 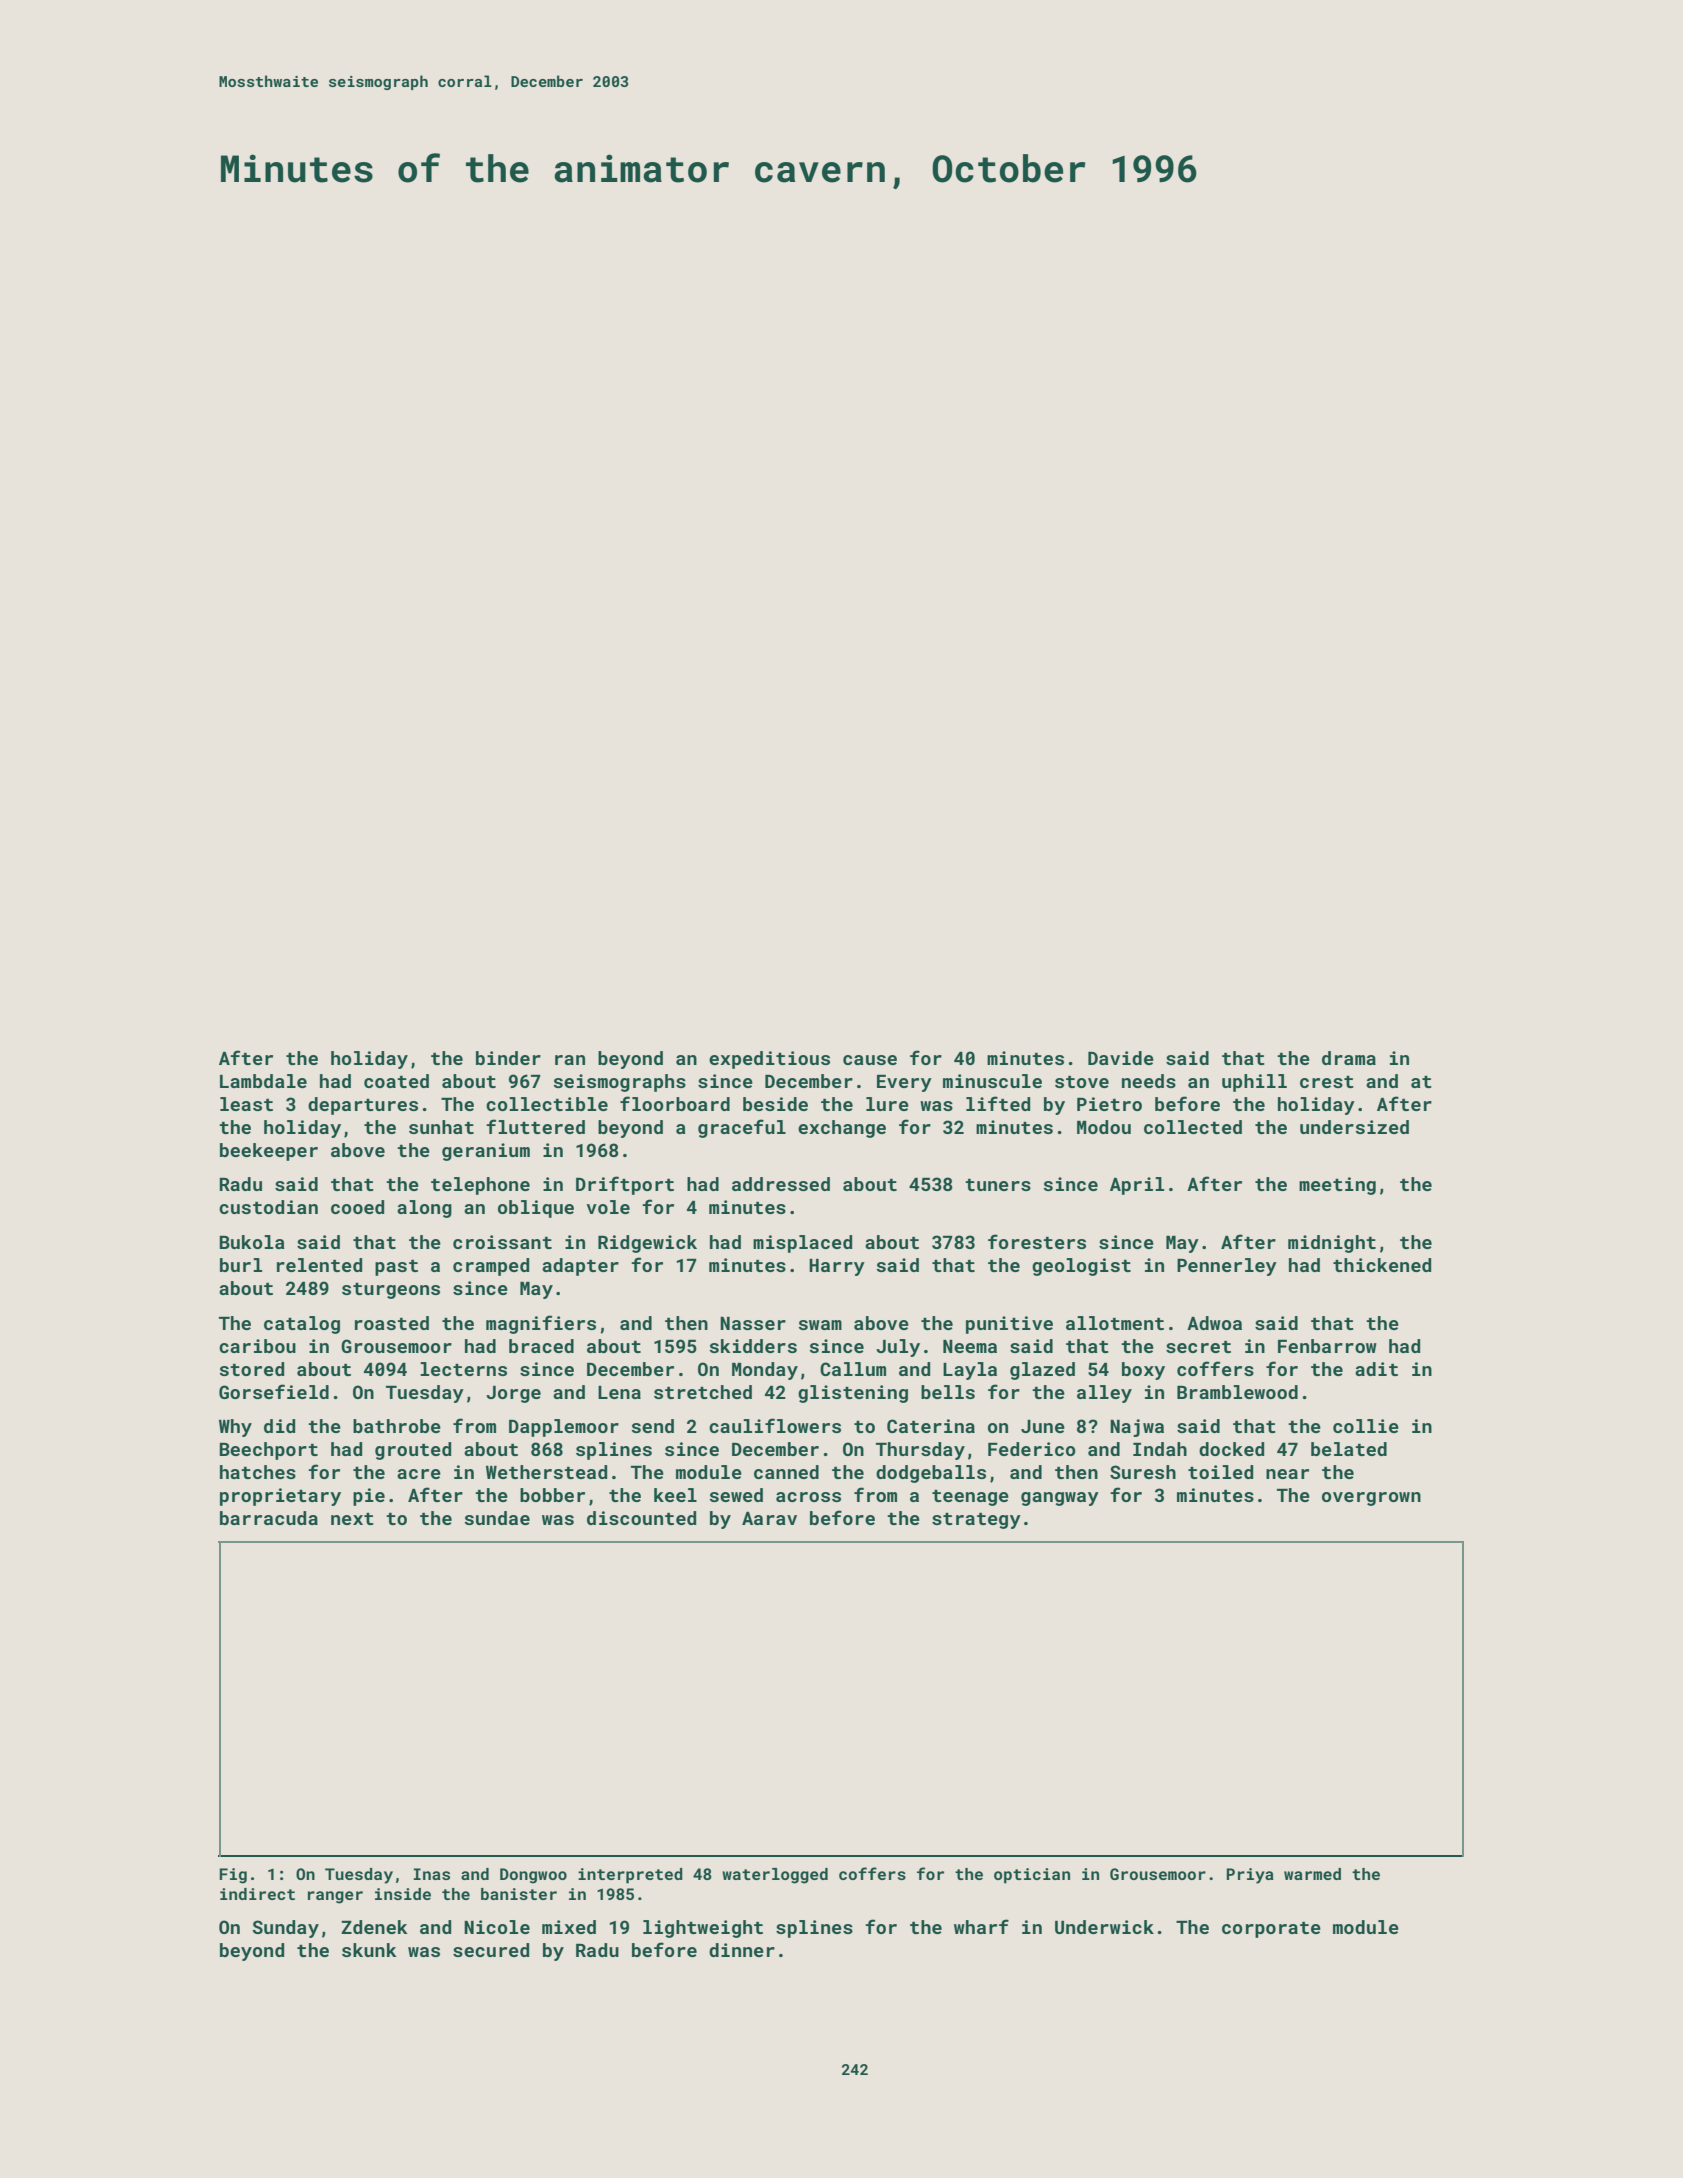 What do you see at coordinates (508, 1058) in the screenshot?
I see `binder` at bounding box center [508, 1058].
